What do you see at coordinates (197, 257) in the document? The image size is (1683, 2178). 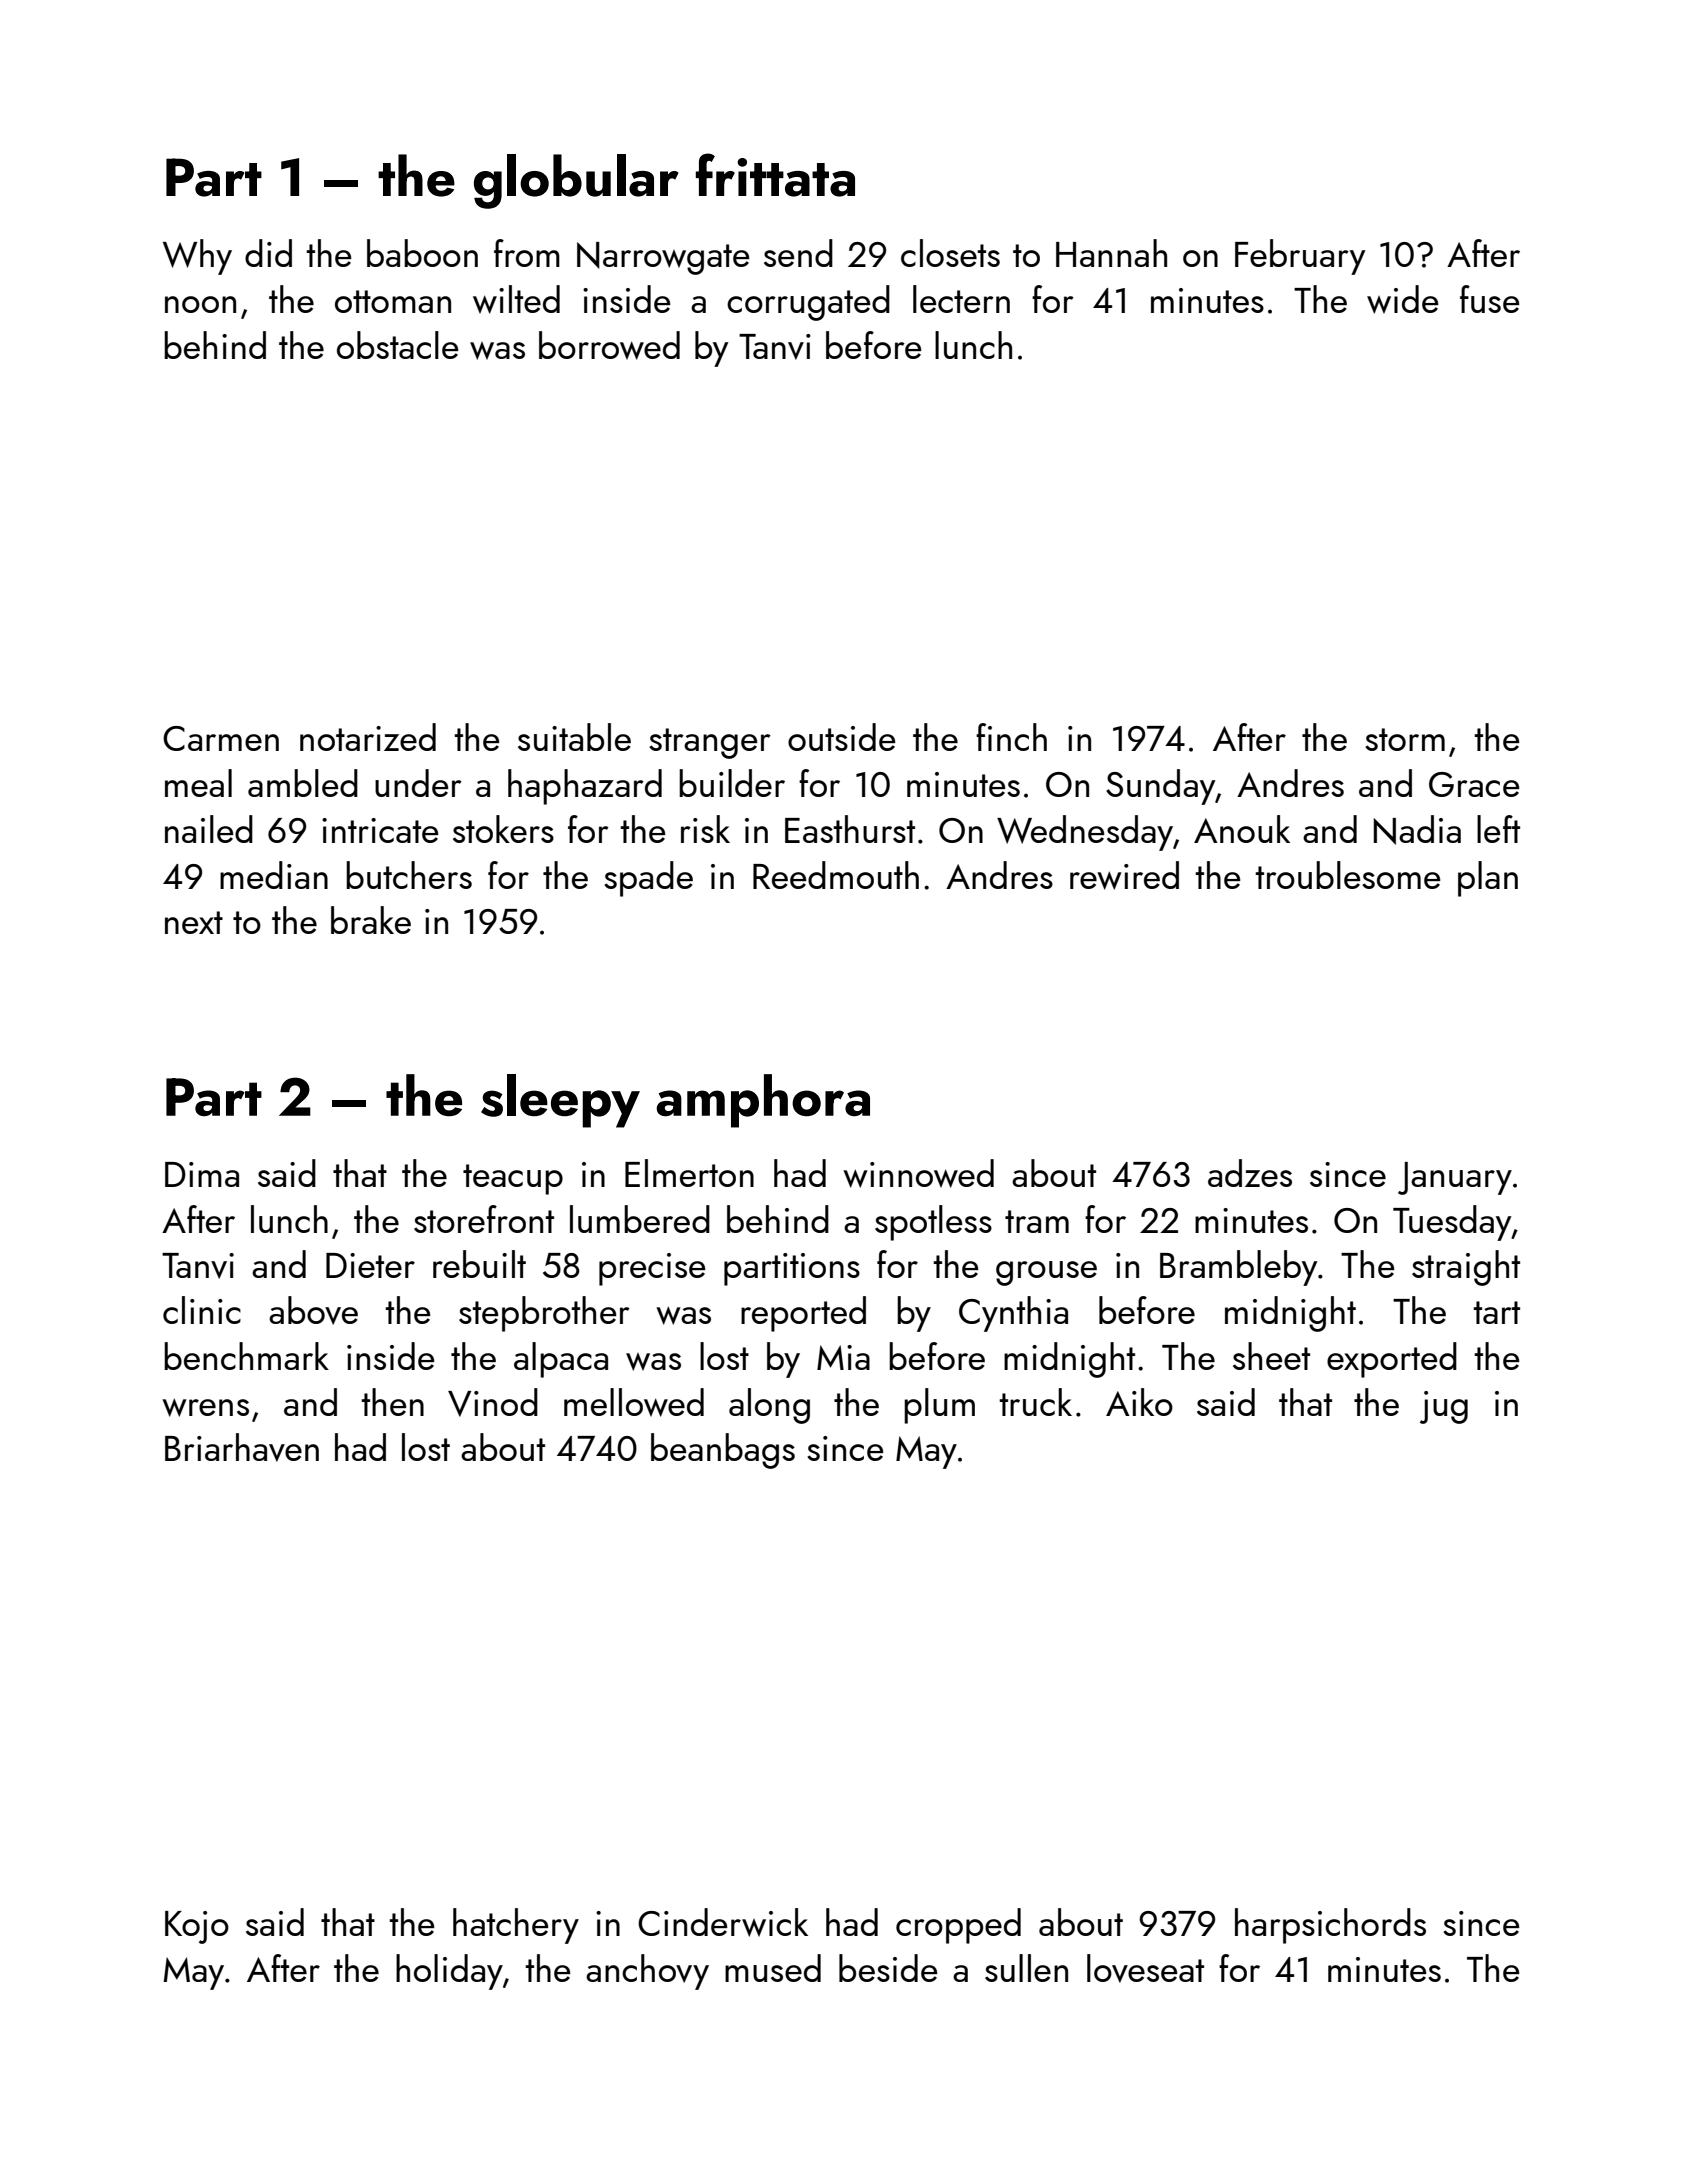 I see `Why` at bounding box center [197, 257].
